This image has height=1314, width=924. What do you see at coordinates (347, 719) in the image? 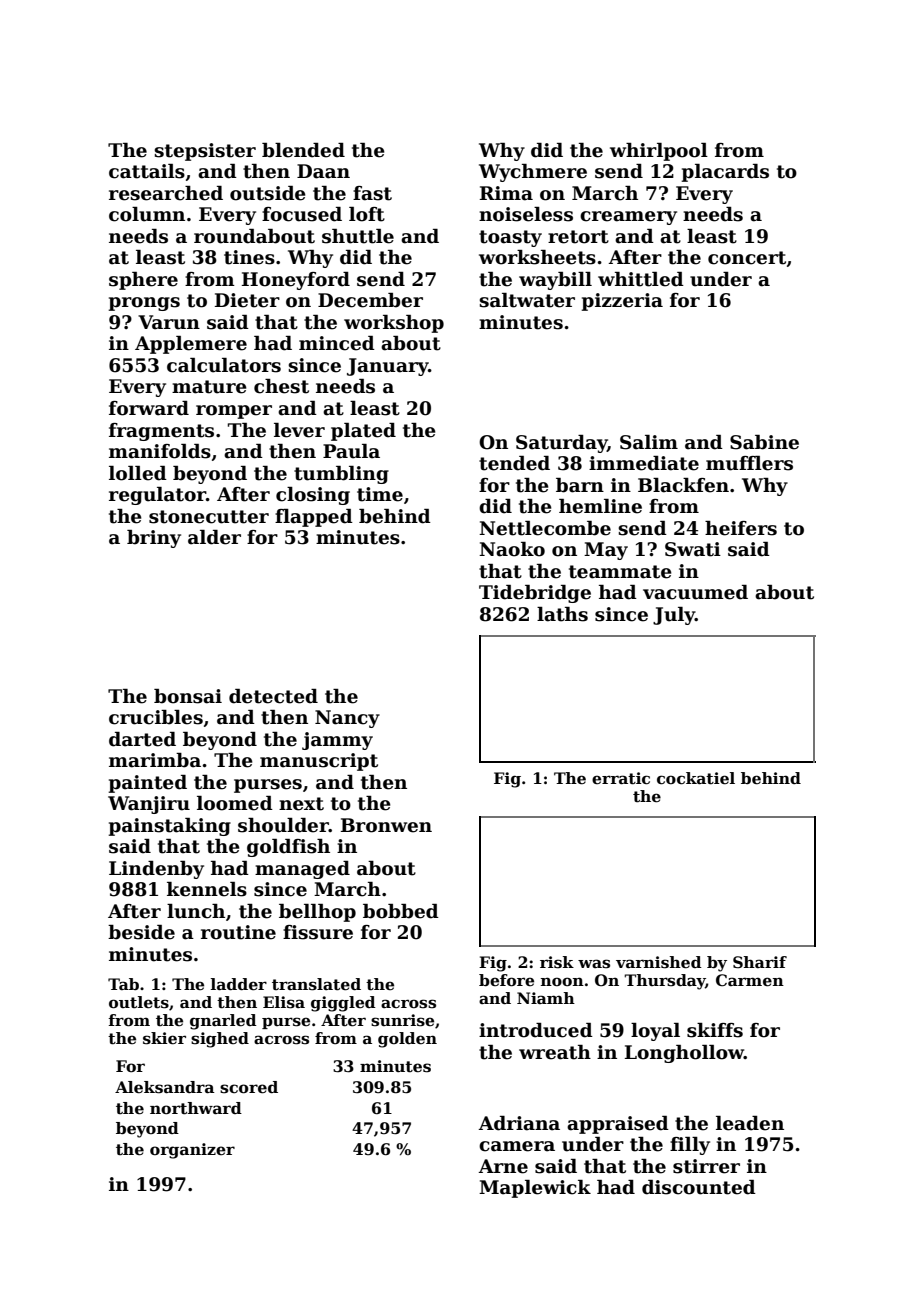
I see `Nancy` at bounding box center [347, 719].
